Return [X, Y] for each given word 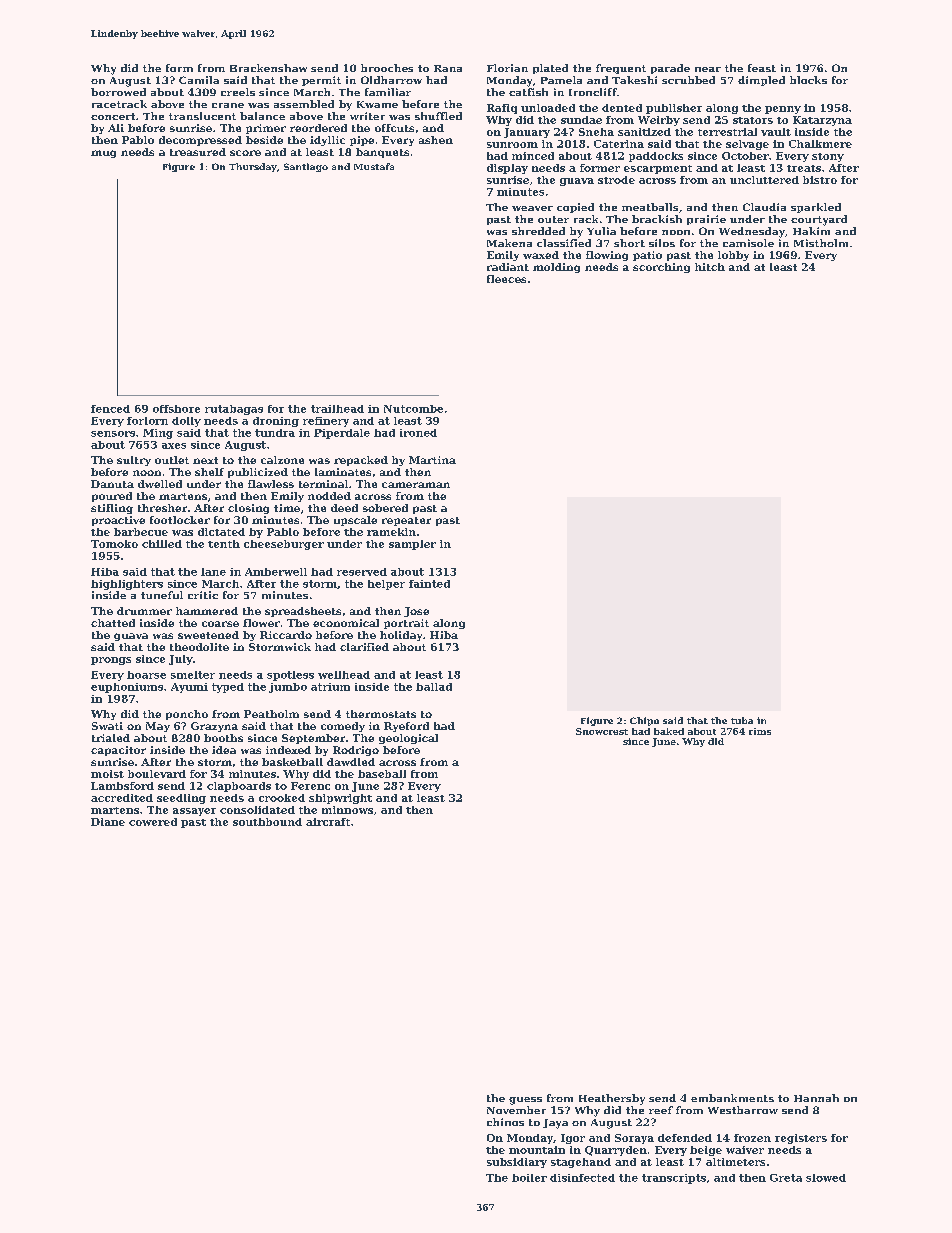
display [507, 169]
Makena [509, 243]
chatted [113, 623]
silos [662, 243]
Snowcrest [602, 731]
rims [760, 731]
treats [804, 168]
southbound [267, 822]
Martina [432, 460]
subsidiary [517, 1163]
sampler [412, 545]
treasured [198, 152]
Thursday [253, 167]
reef [661, 1110]
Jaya [555, 1124]
